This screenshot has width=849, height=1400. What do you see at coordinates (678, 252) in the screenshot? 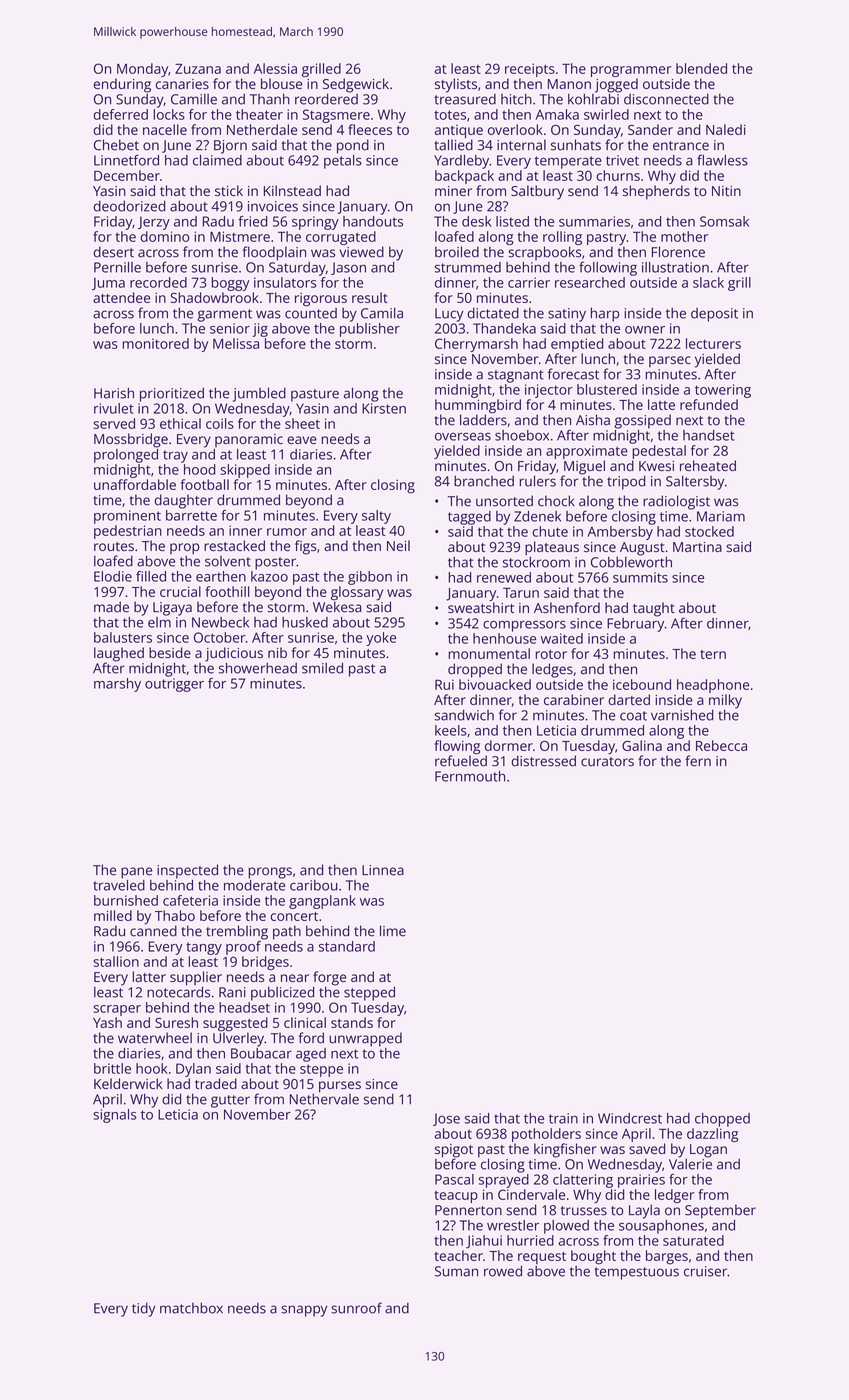
I see `Florence` at bounding box center [678, 252].
